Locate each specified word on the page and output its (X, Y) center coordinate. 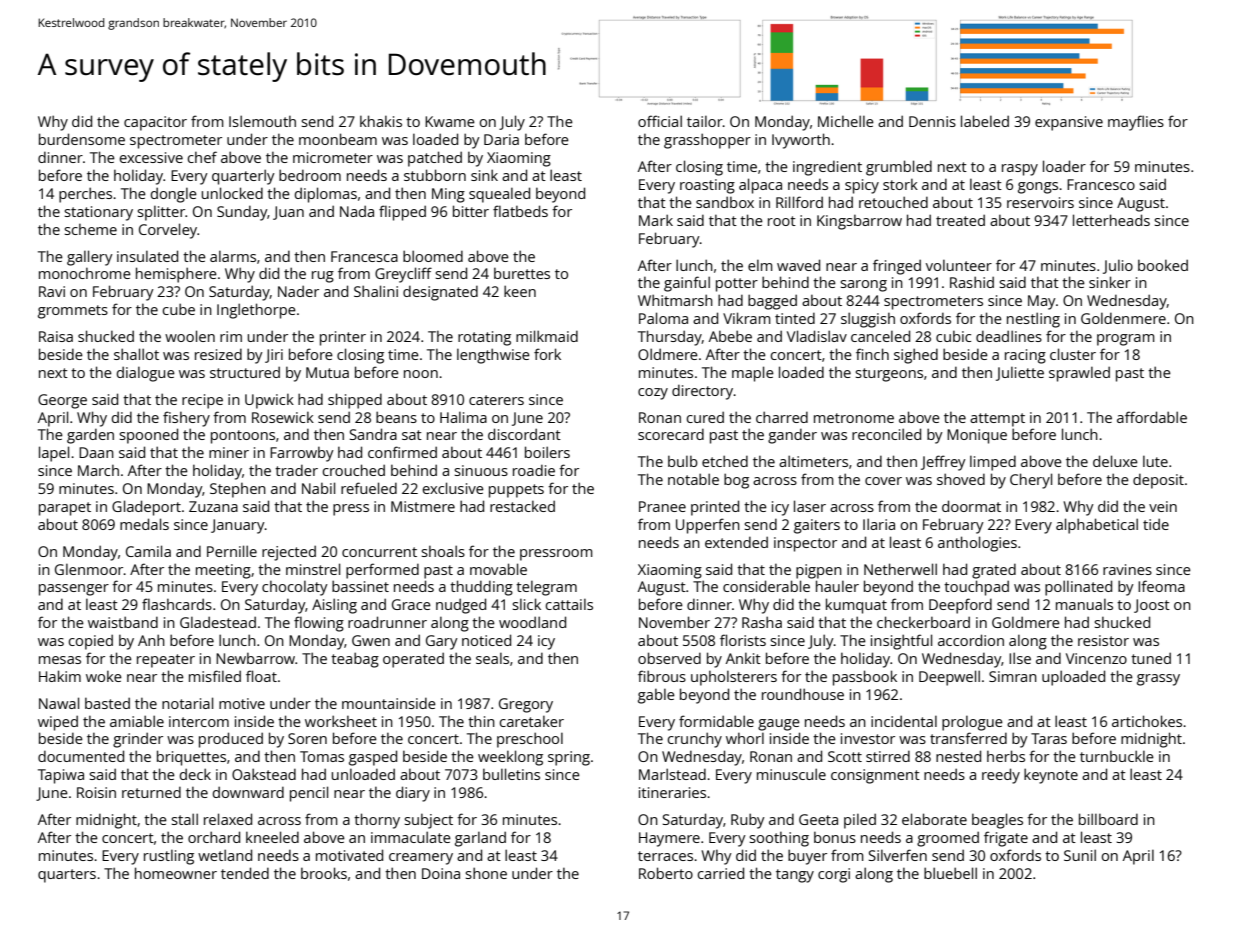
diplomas (326, 195)
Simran (1013, 676)
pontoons (243, 437)
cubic (953, 336)
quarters (67, 876)
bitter (471, 211)
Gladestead (218, 622)
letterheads (1111, 220)
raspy (1020, 170)
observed (669, 658)
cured (705, 417)
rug (323, 277)
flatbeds (520, 211)
